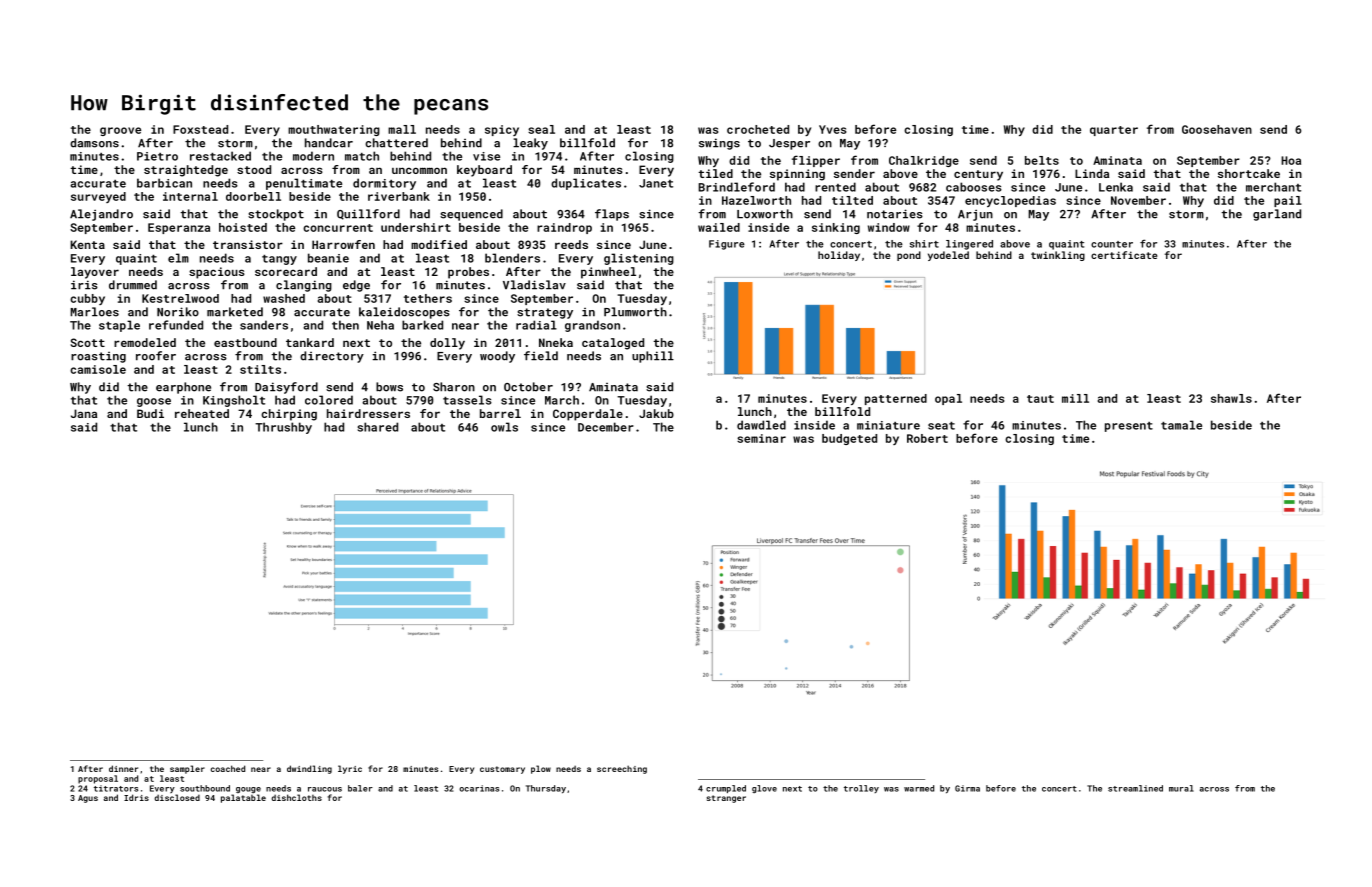 The width and height of the document is (1372, 887). Describe the element at coordinates (726, 799) in the document. I see `stranger` at that location.
